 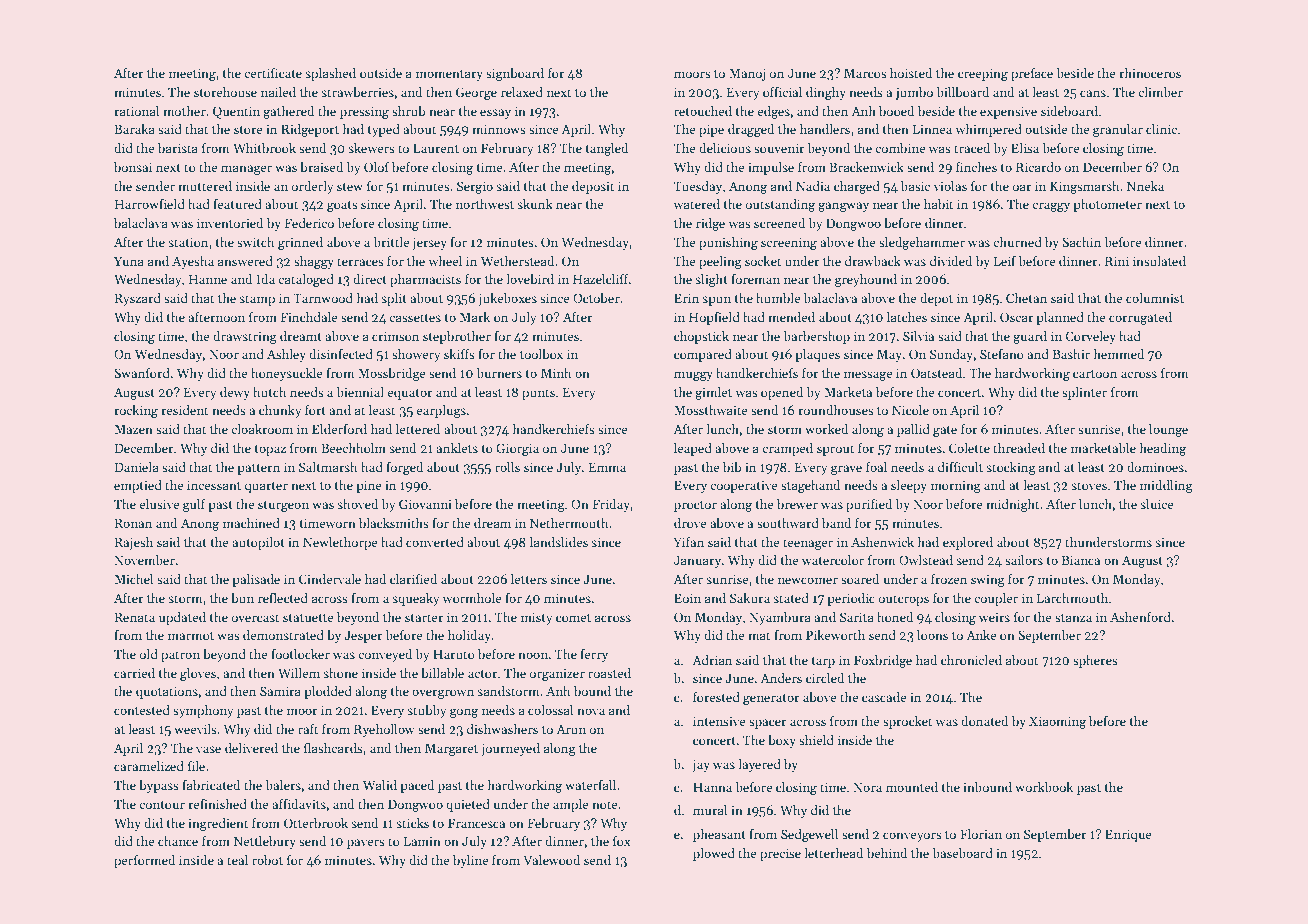 I want to click on footlocker, so click(x=300, y=654).
